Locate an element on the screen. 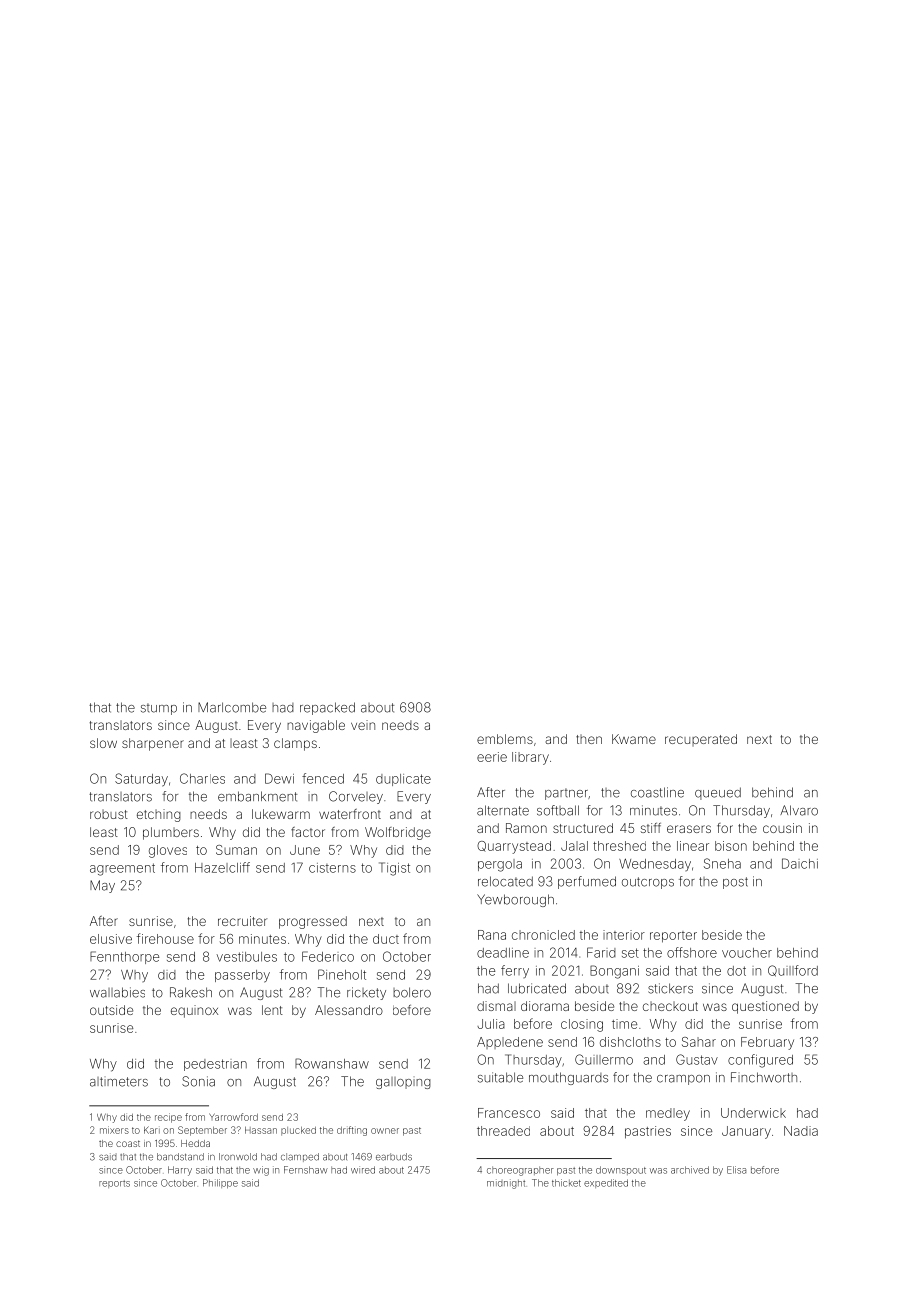 The image size is (908, 1316). emblems is located at coordinates (505, 739).
